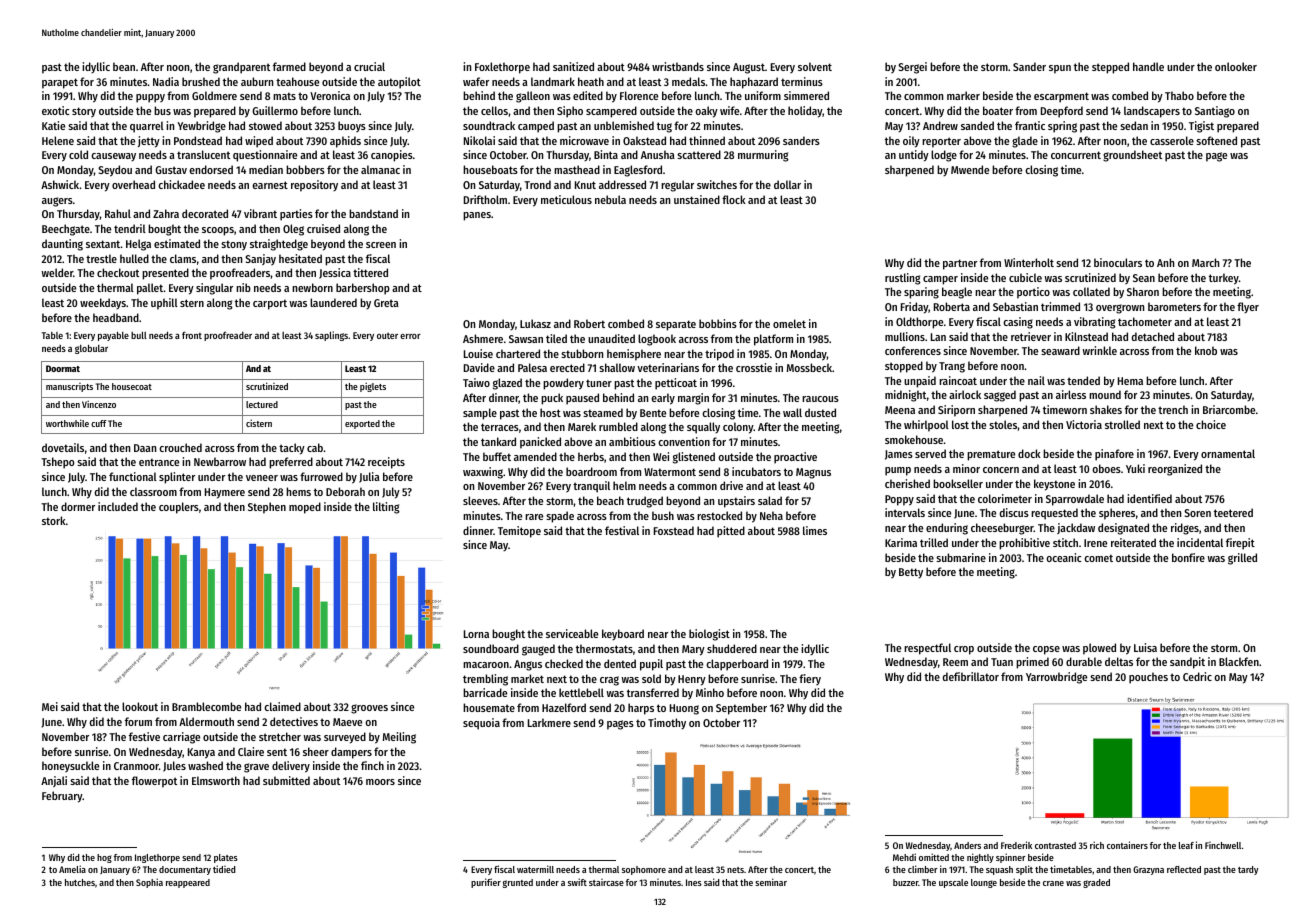  What do you see at coordinates (312, 287) in the screenshot?
I see `newborn` at bounding box center [312, 287].
